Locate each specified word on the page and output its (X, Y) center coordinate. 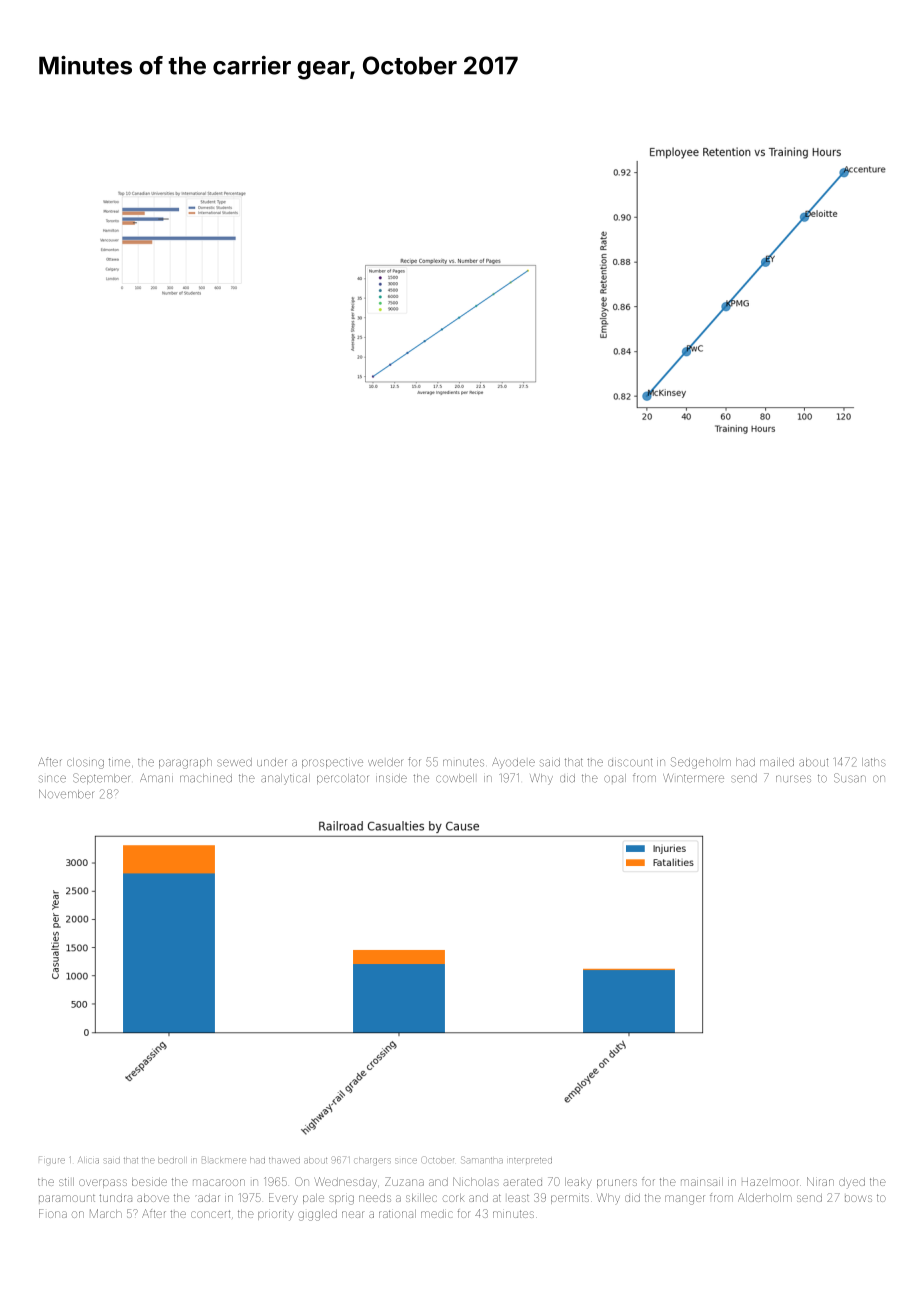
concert (210, 1214)
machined (206, 778)
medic (437, 1214)
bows (858, 1198)
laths (874, 762)
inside (391, 778)
